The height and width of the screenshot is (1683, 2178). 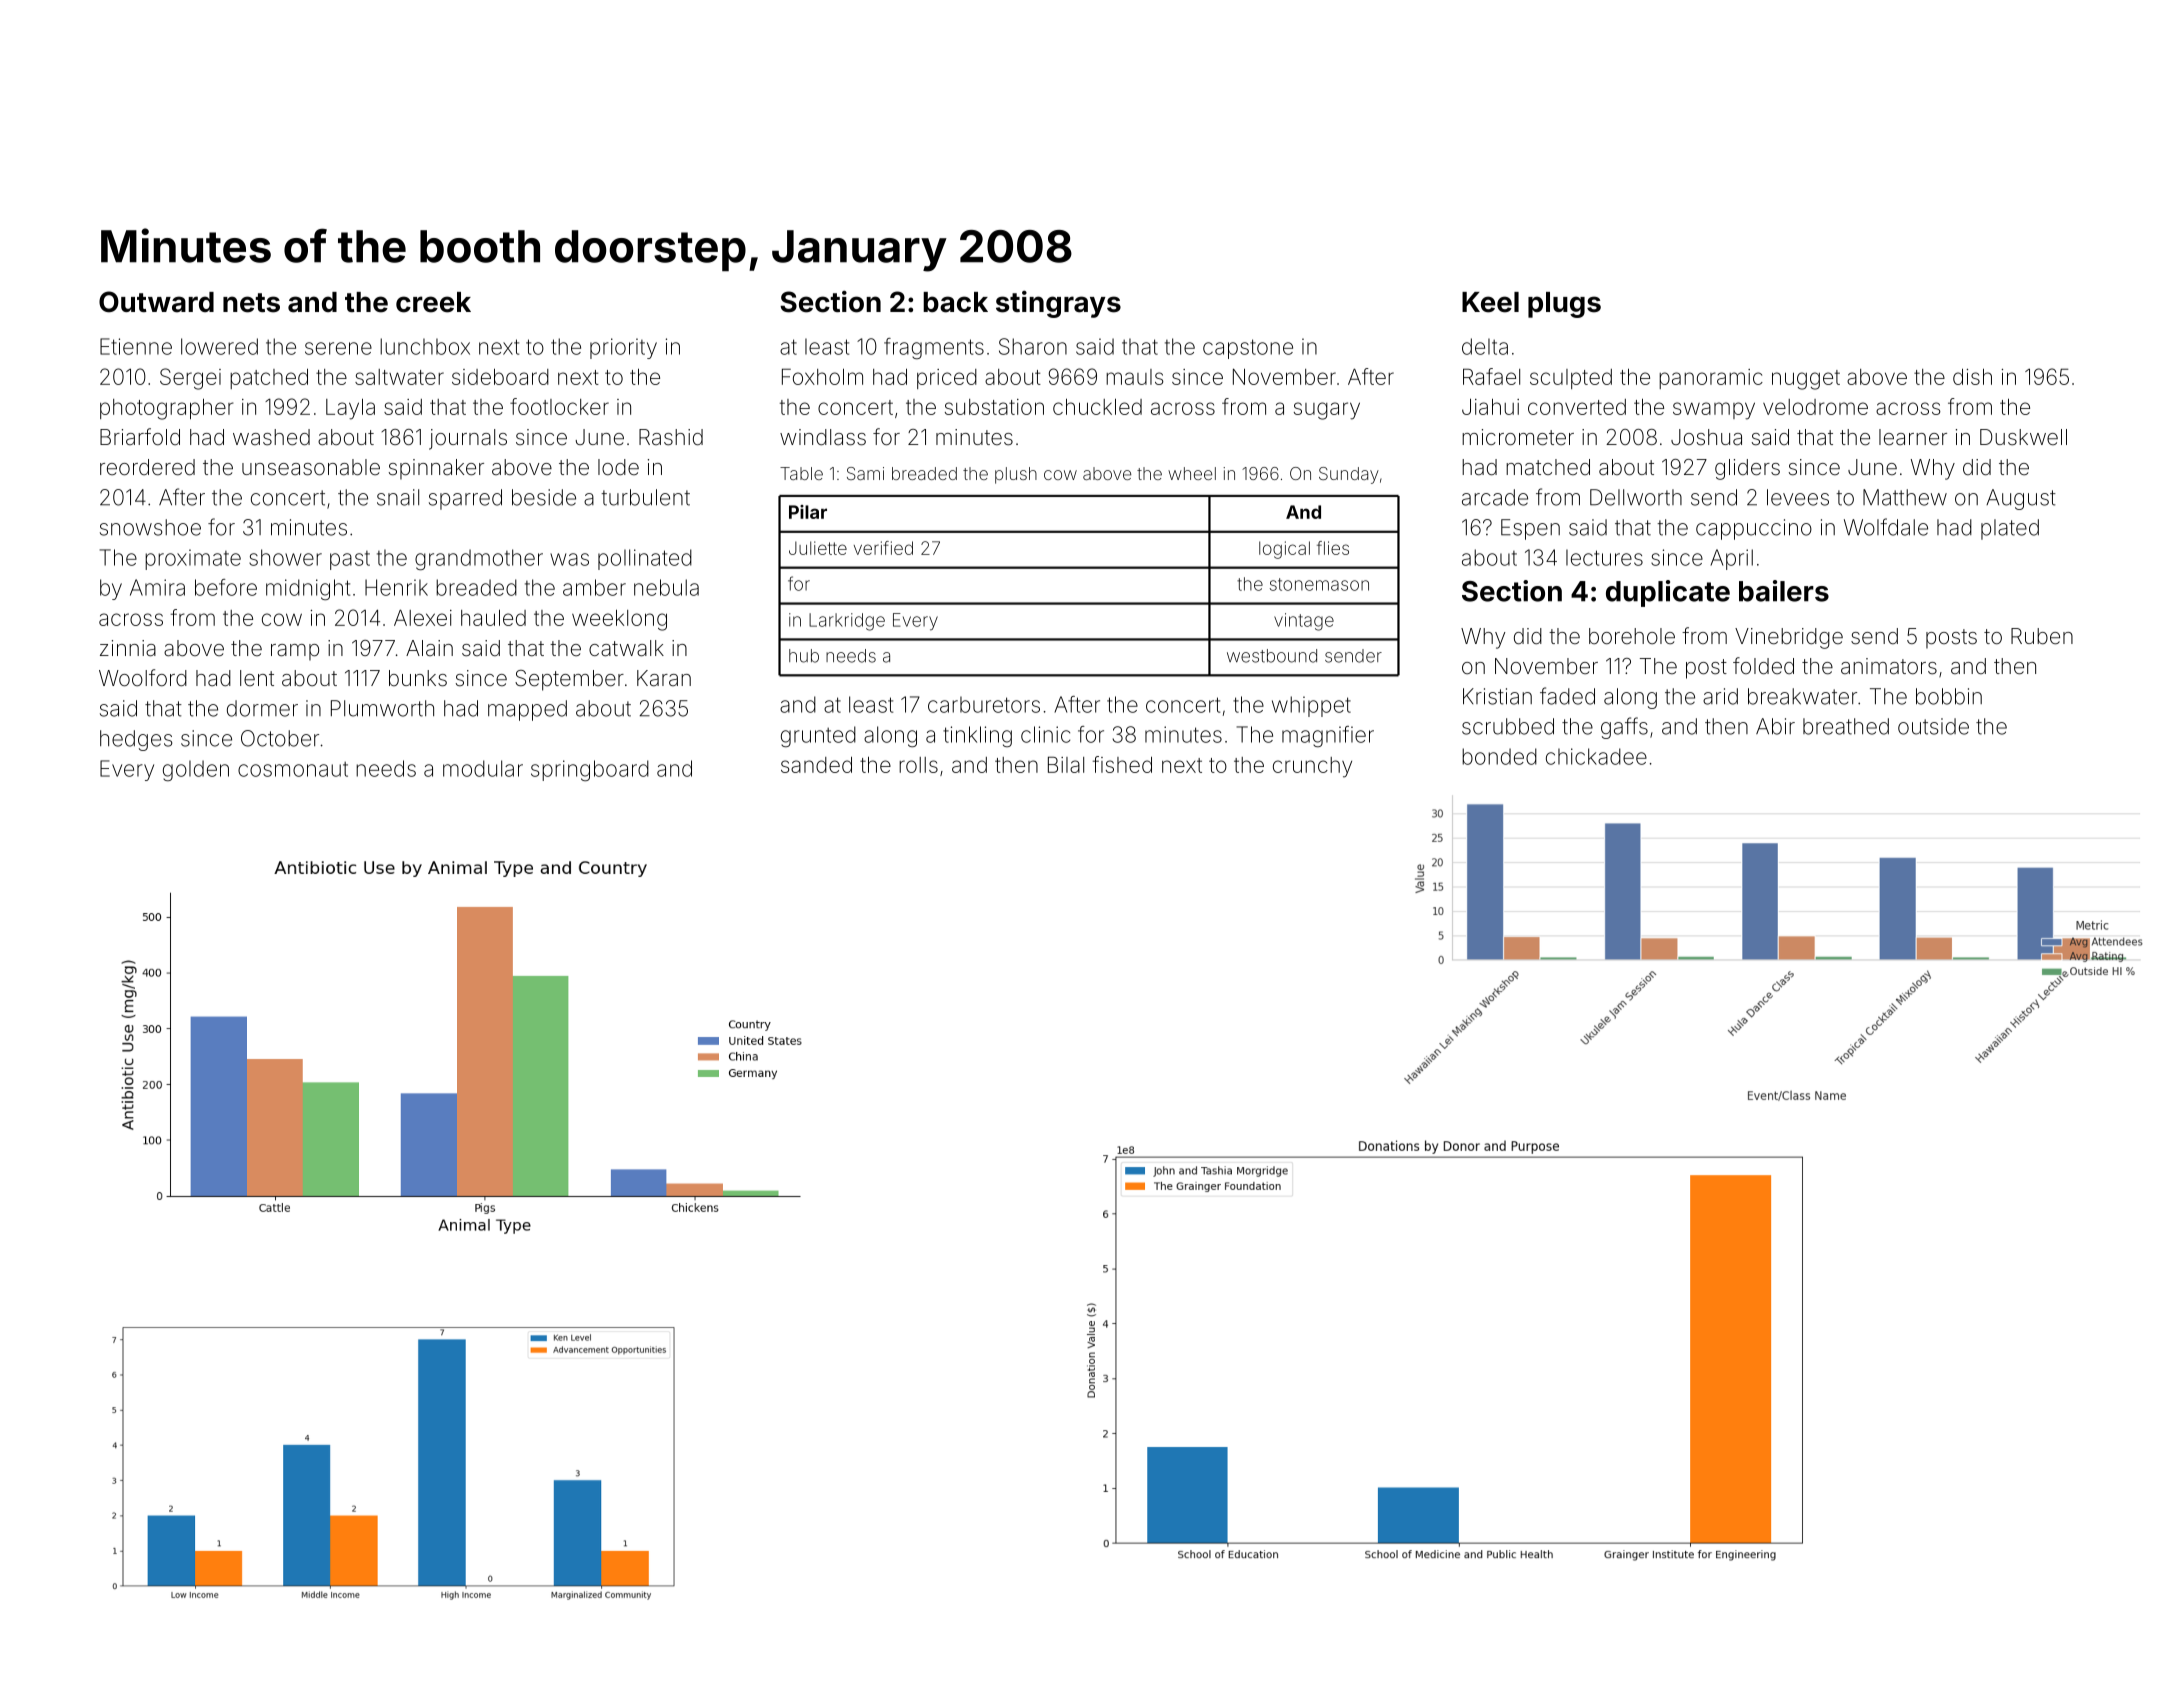 I want to click on chickadee, so click(x=1596, y=756).
